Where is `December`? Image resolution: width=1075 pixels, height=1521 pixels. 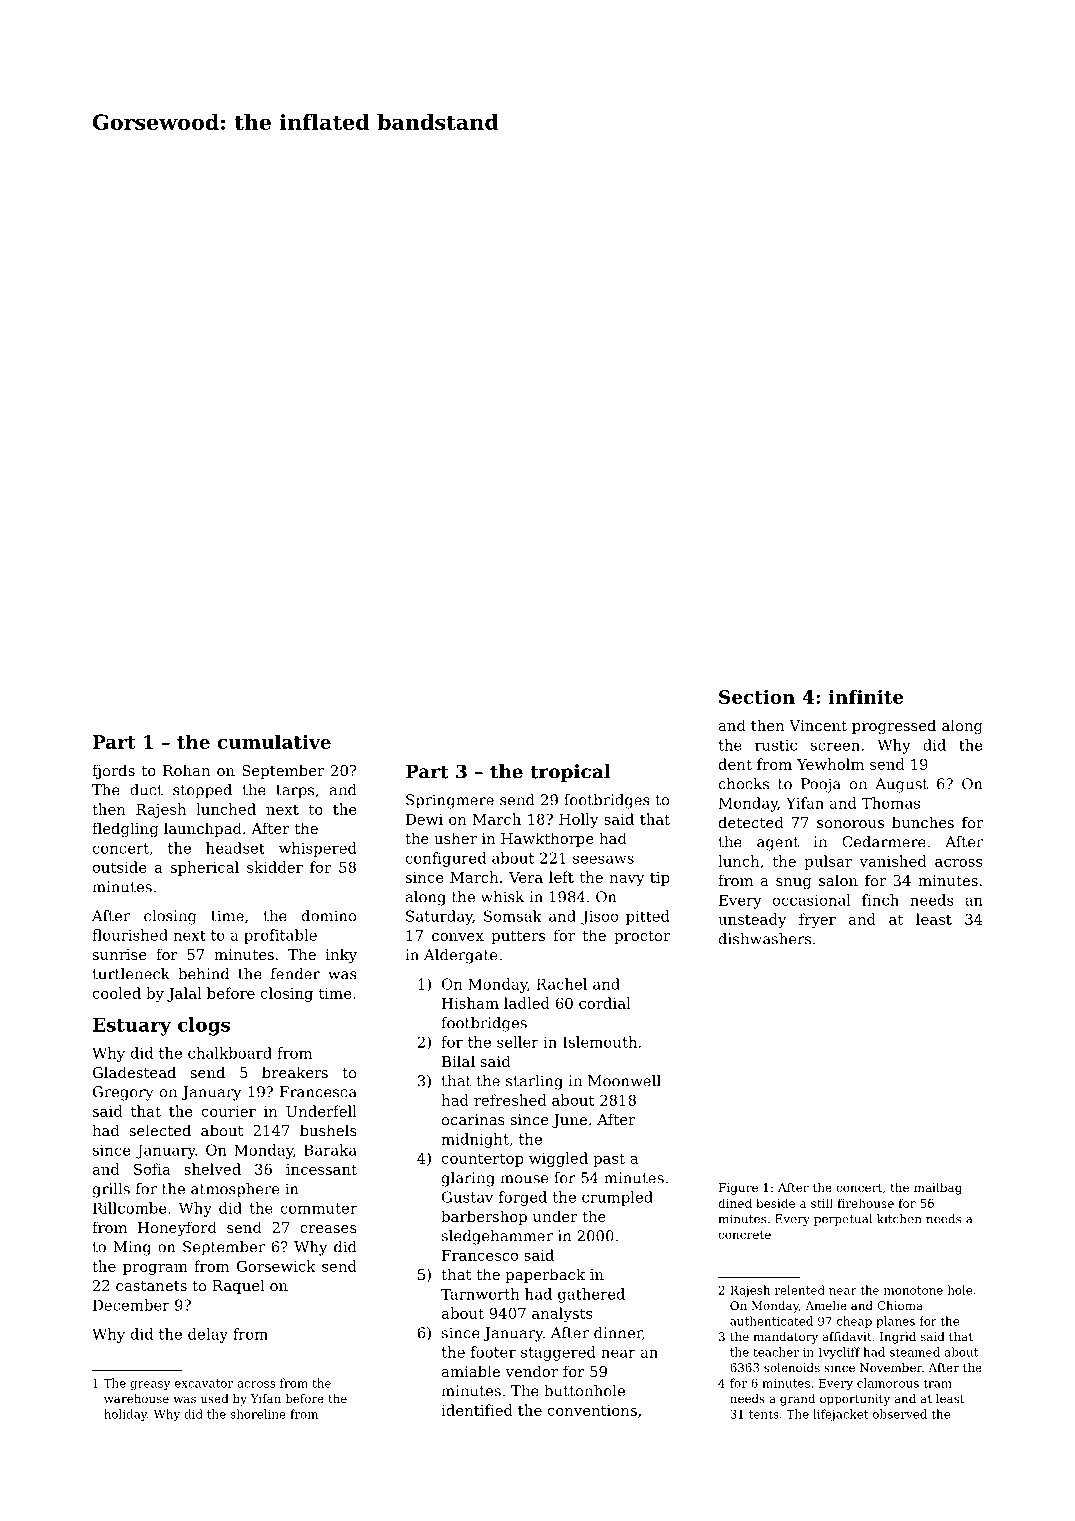
December is located at coordinates (131, 1305).
